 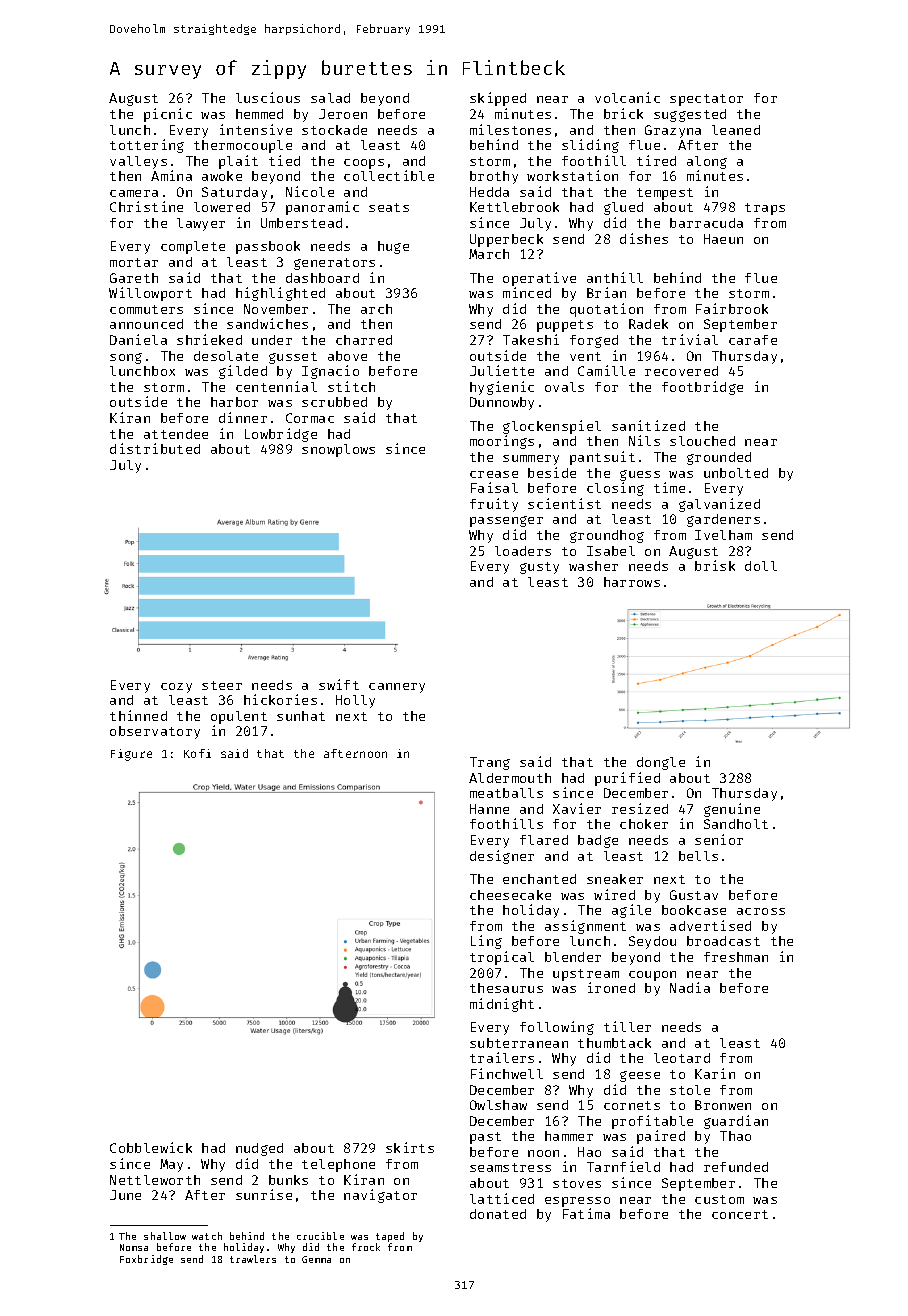 What do you see at coordinates (197, 753) in the screenshot?
I see `Kofi` at bounding box center [197, 753].
